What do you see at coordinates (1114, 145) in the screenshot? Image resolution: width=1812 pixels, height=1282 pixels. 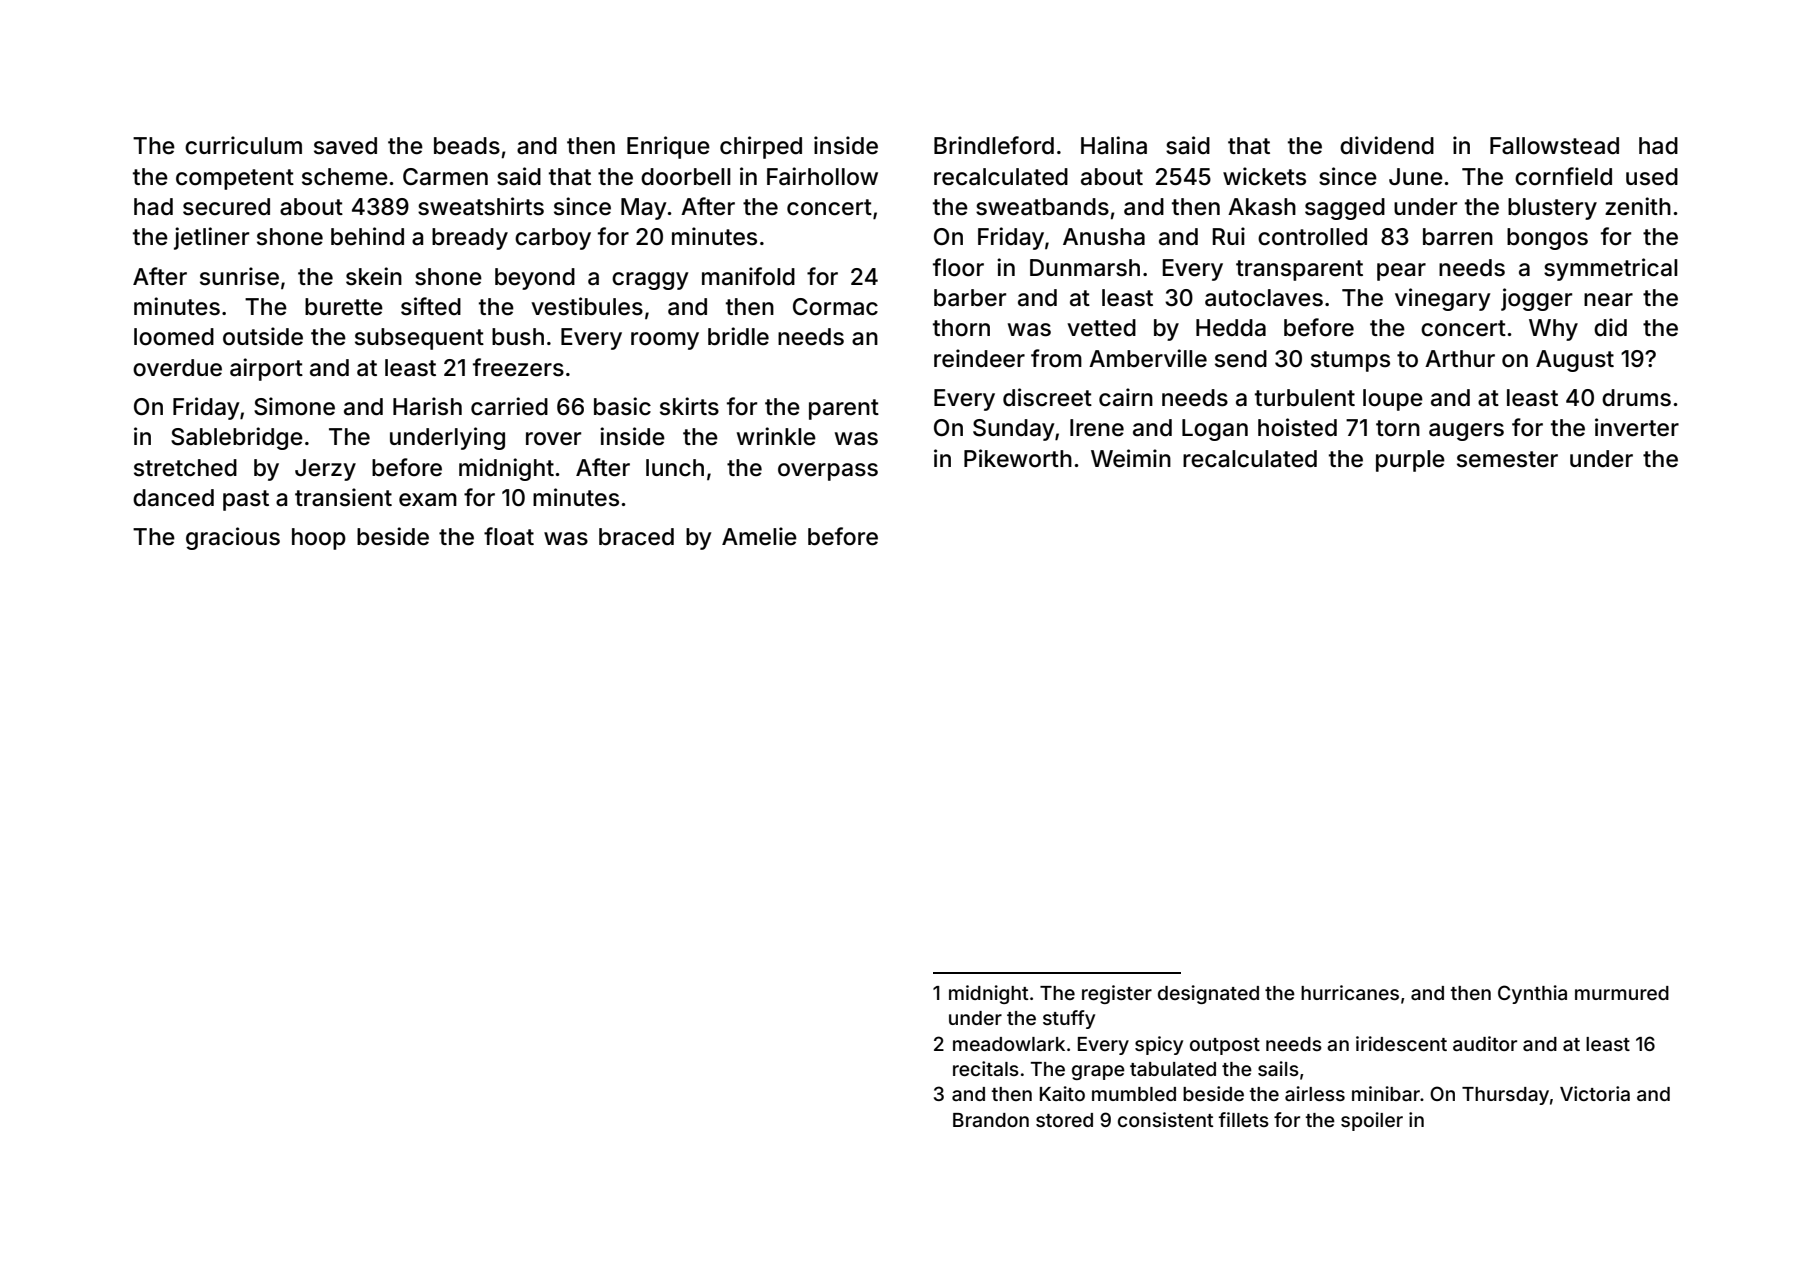 I see `Halina` at bounding box center [1114, 145].
